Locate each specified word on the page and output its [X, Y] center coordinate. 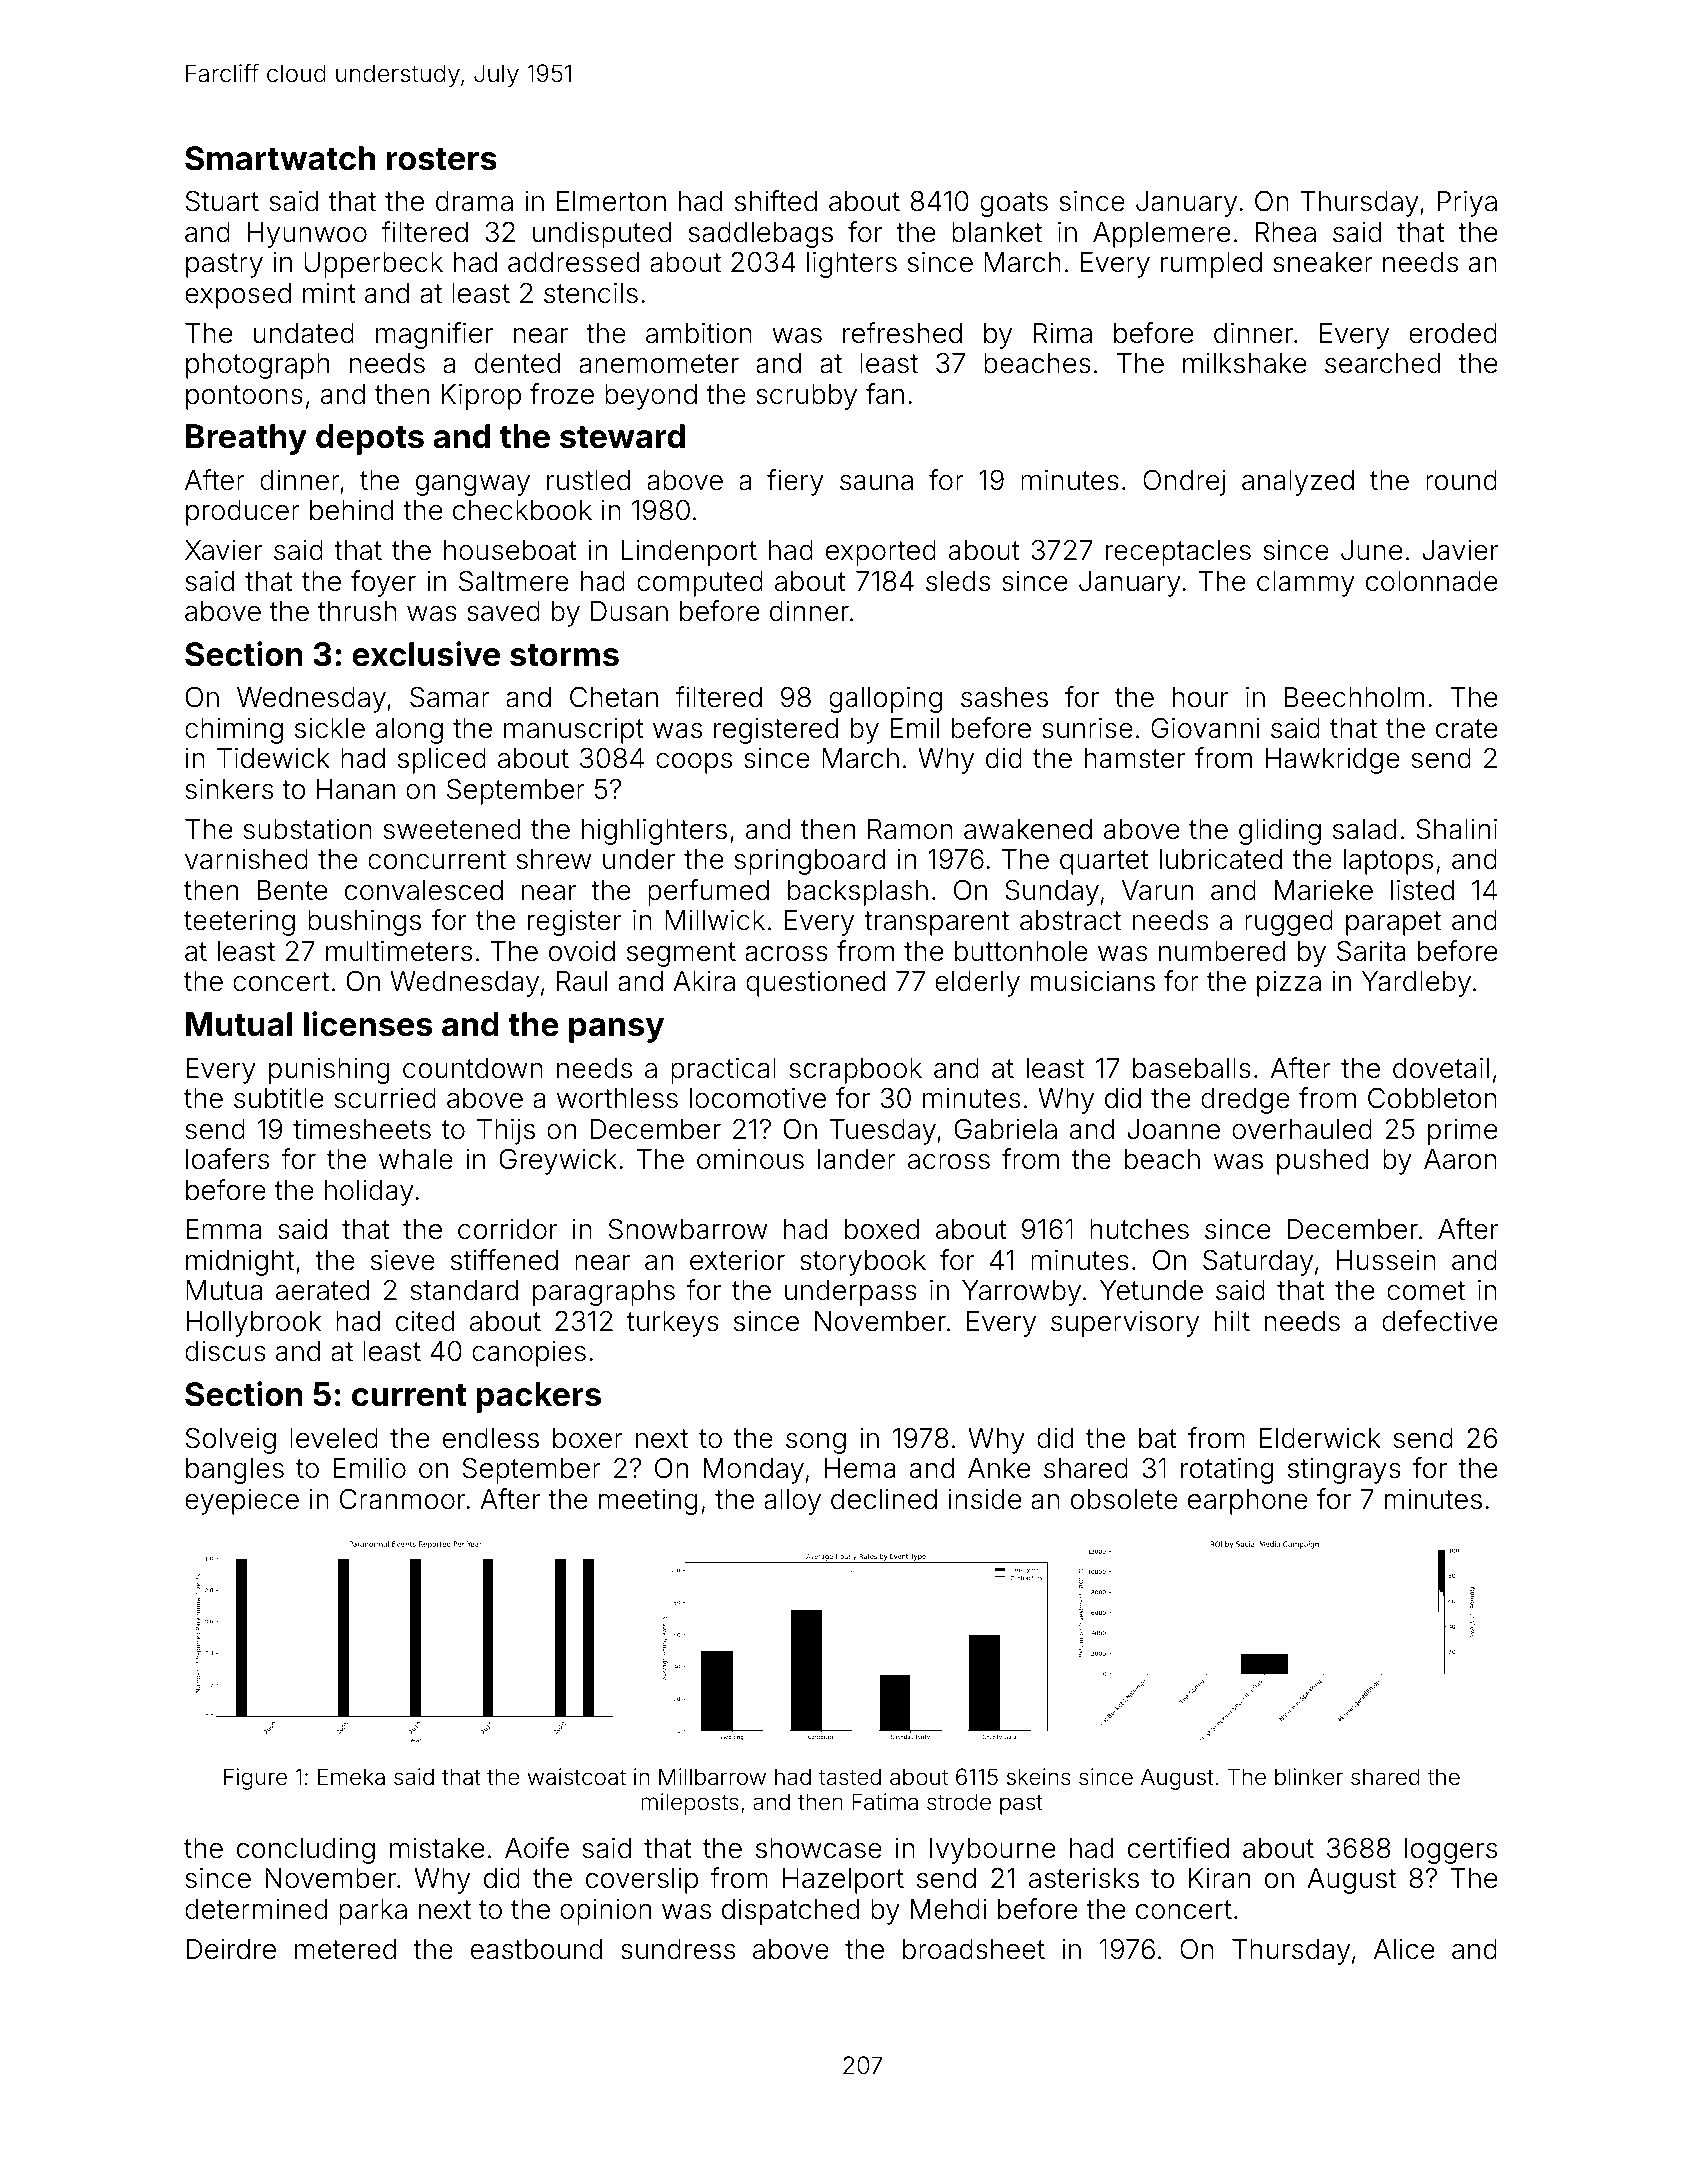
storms [564, 655]
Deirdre [231, 1949]
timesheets [362, 1129]
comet [1426, 1291]
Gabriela [1006, 1129]
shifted [776, 201]
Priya [1467, 203]
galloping [885, 699]
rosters [442, 159]
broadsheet [974, 1949]
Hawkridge [1332, 760]
